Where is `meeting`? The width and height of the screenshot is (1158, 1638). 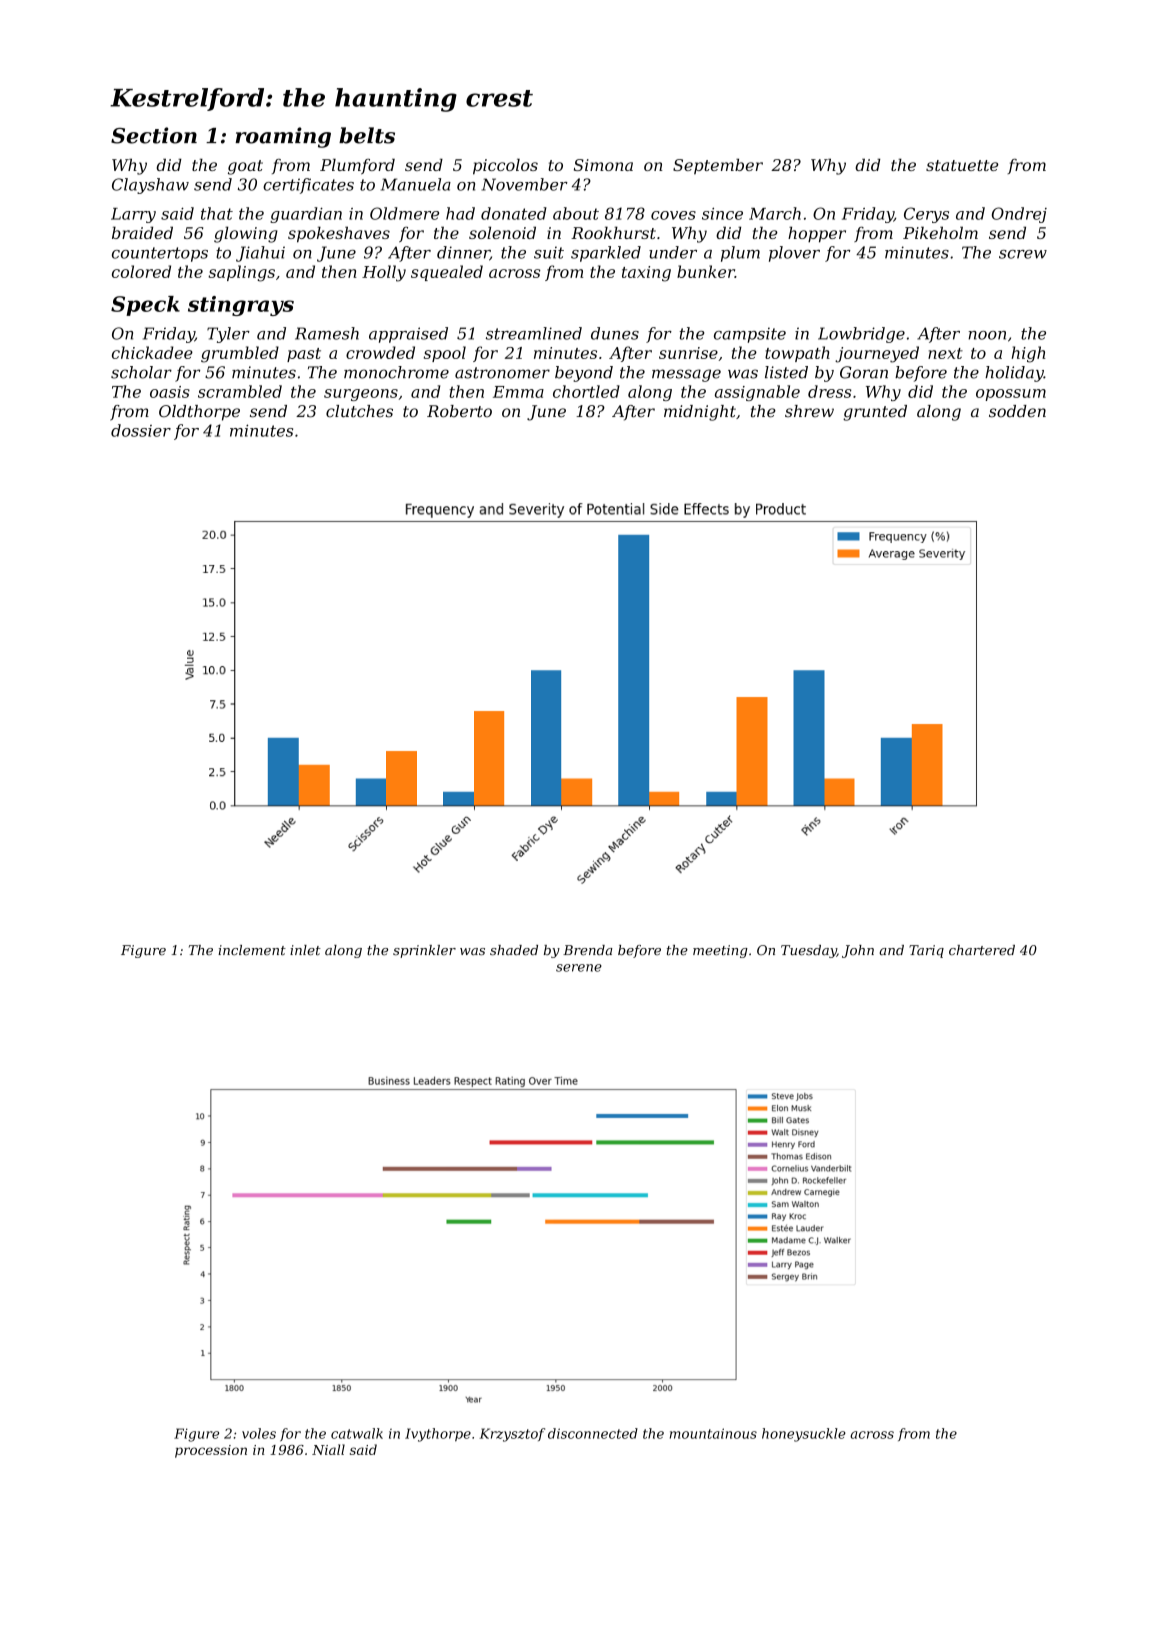
meeting is located at coordinates (720, 951).
